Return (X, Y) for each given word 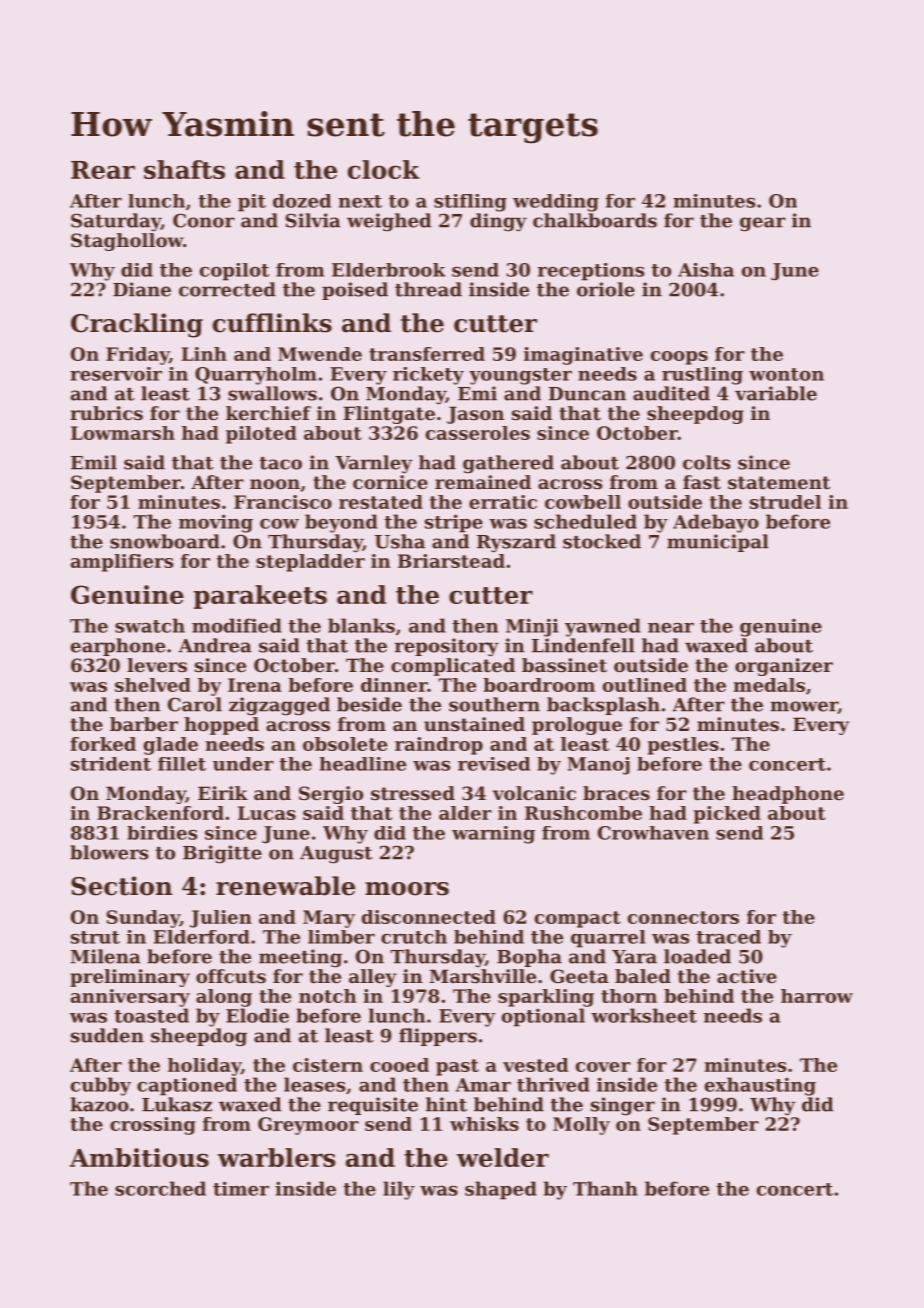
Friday (137, 356)
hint (446, 1104)
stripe (454, 523)
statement (779, 483)
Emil (94, 462)
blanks (361, 625)
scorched (160, 1188)
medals (769, 685)
